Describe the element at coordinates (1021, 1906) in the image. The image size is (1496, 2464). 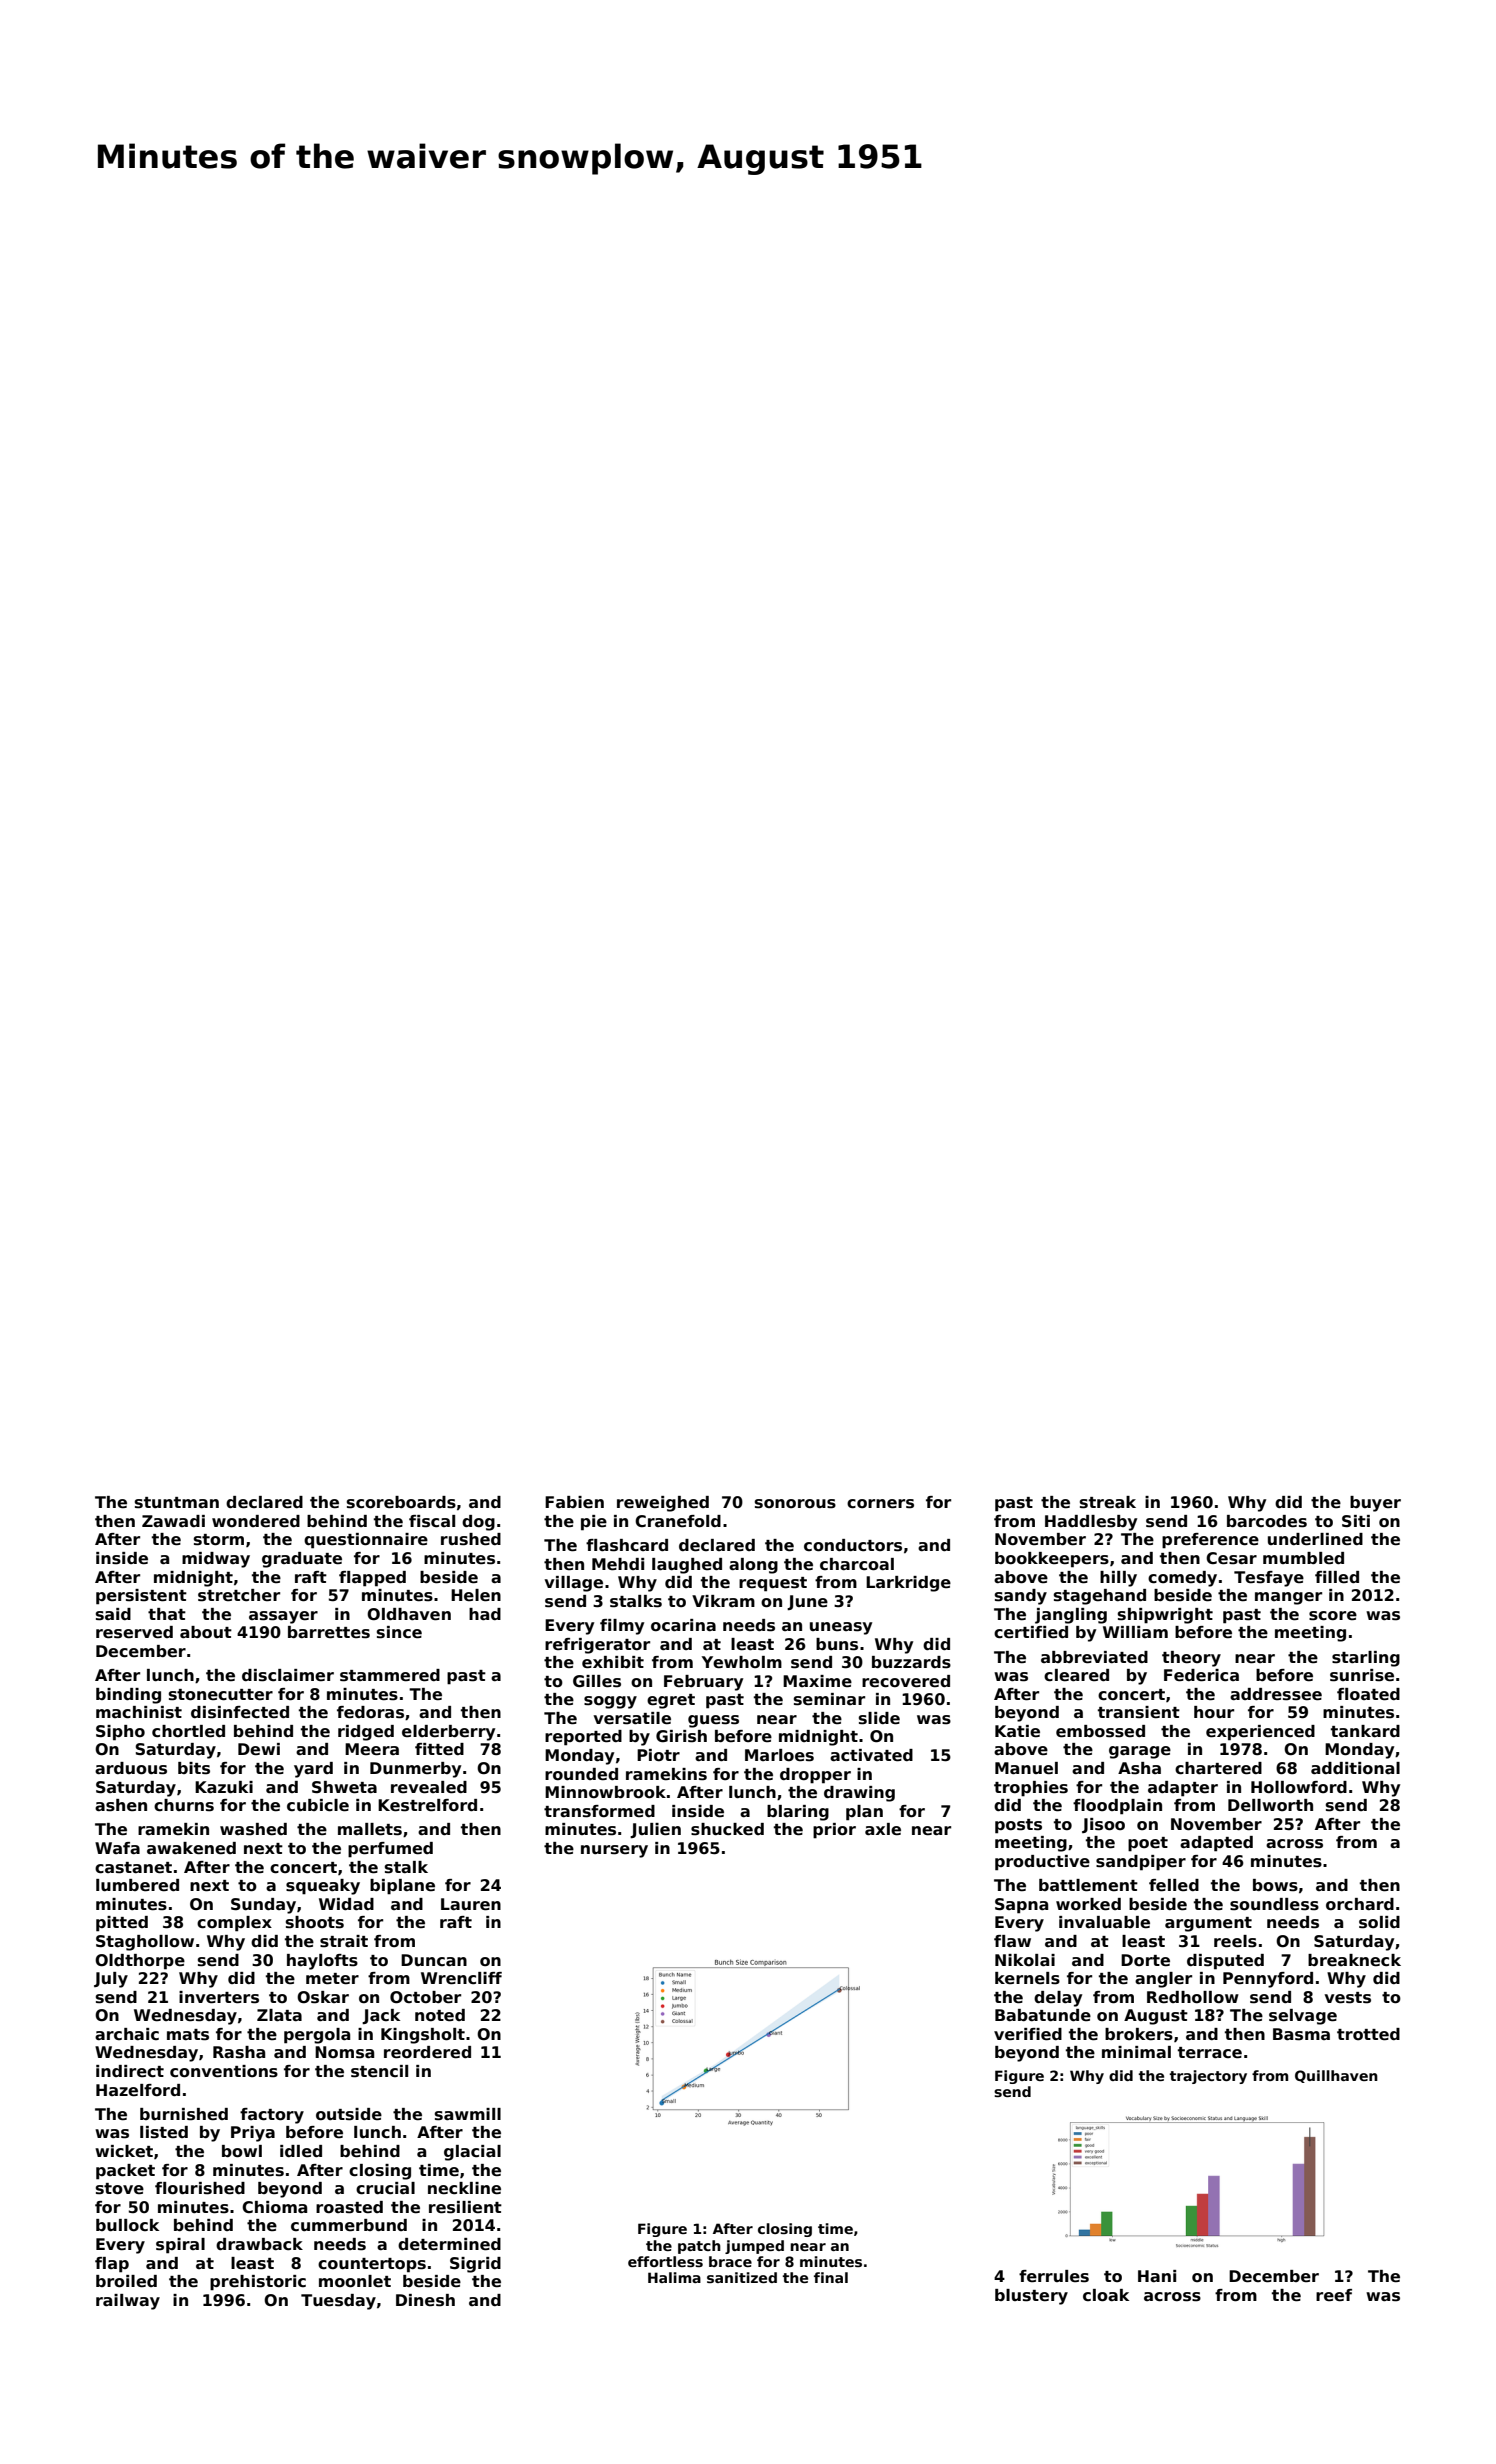
I see `Sapna` at that location.
